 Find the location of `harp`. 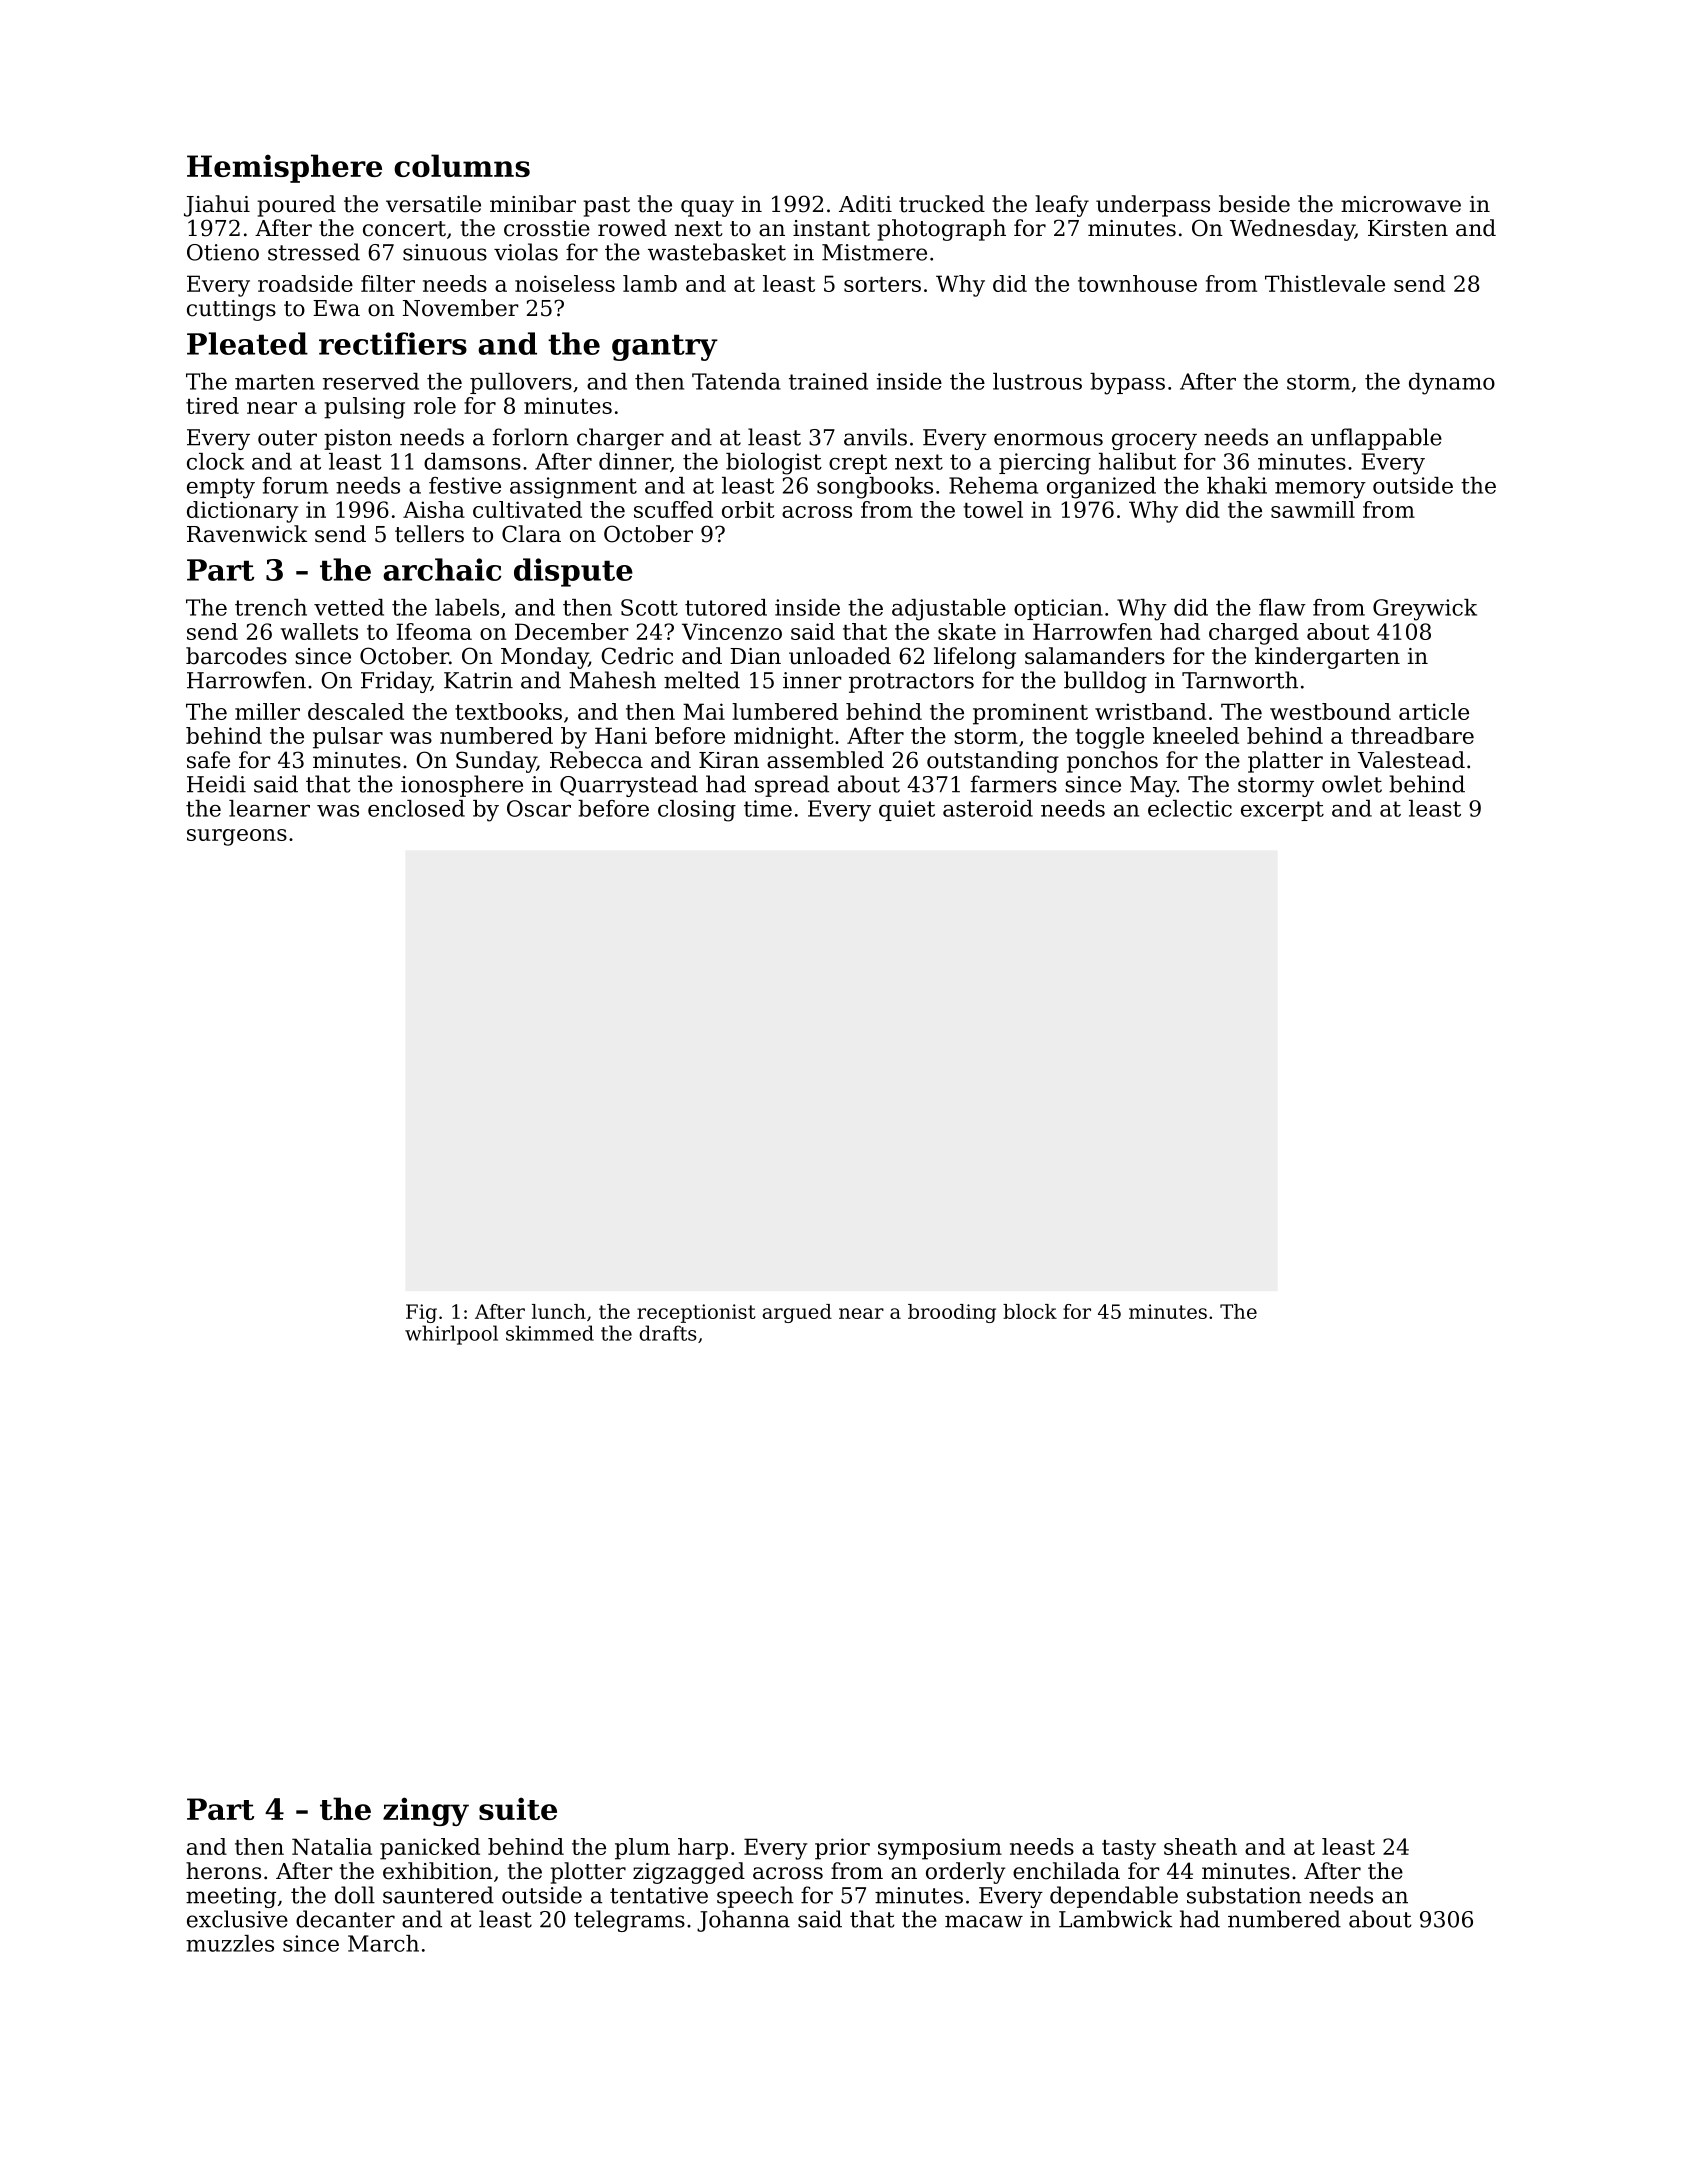

harp is located at coordinates (703, 1849).
